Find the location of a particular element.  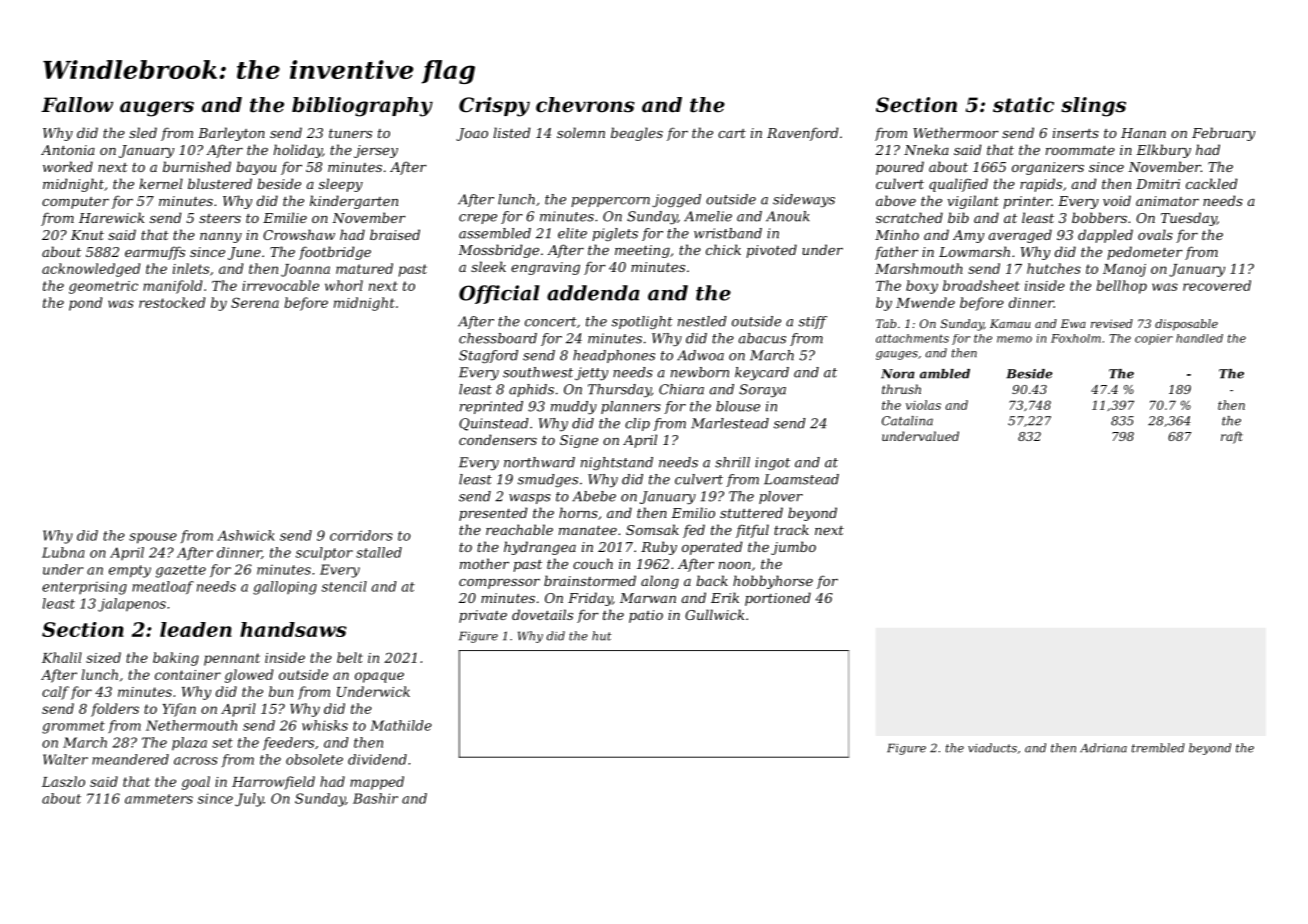

viaducts is located at coordinates (992, 748).
